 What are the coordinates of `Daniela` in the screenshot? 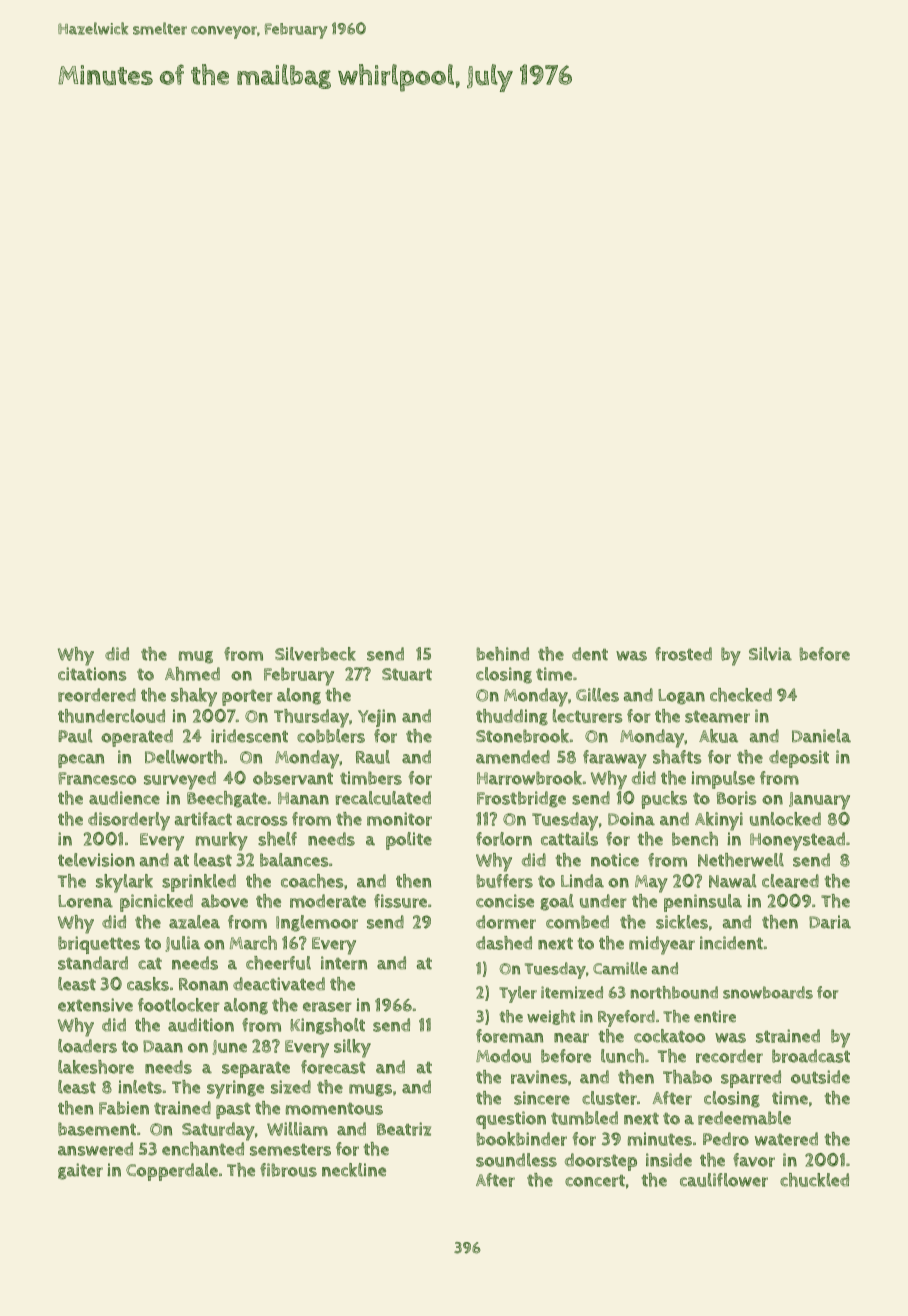 It's located at (821, 736).
